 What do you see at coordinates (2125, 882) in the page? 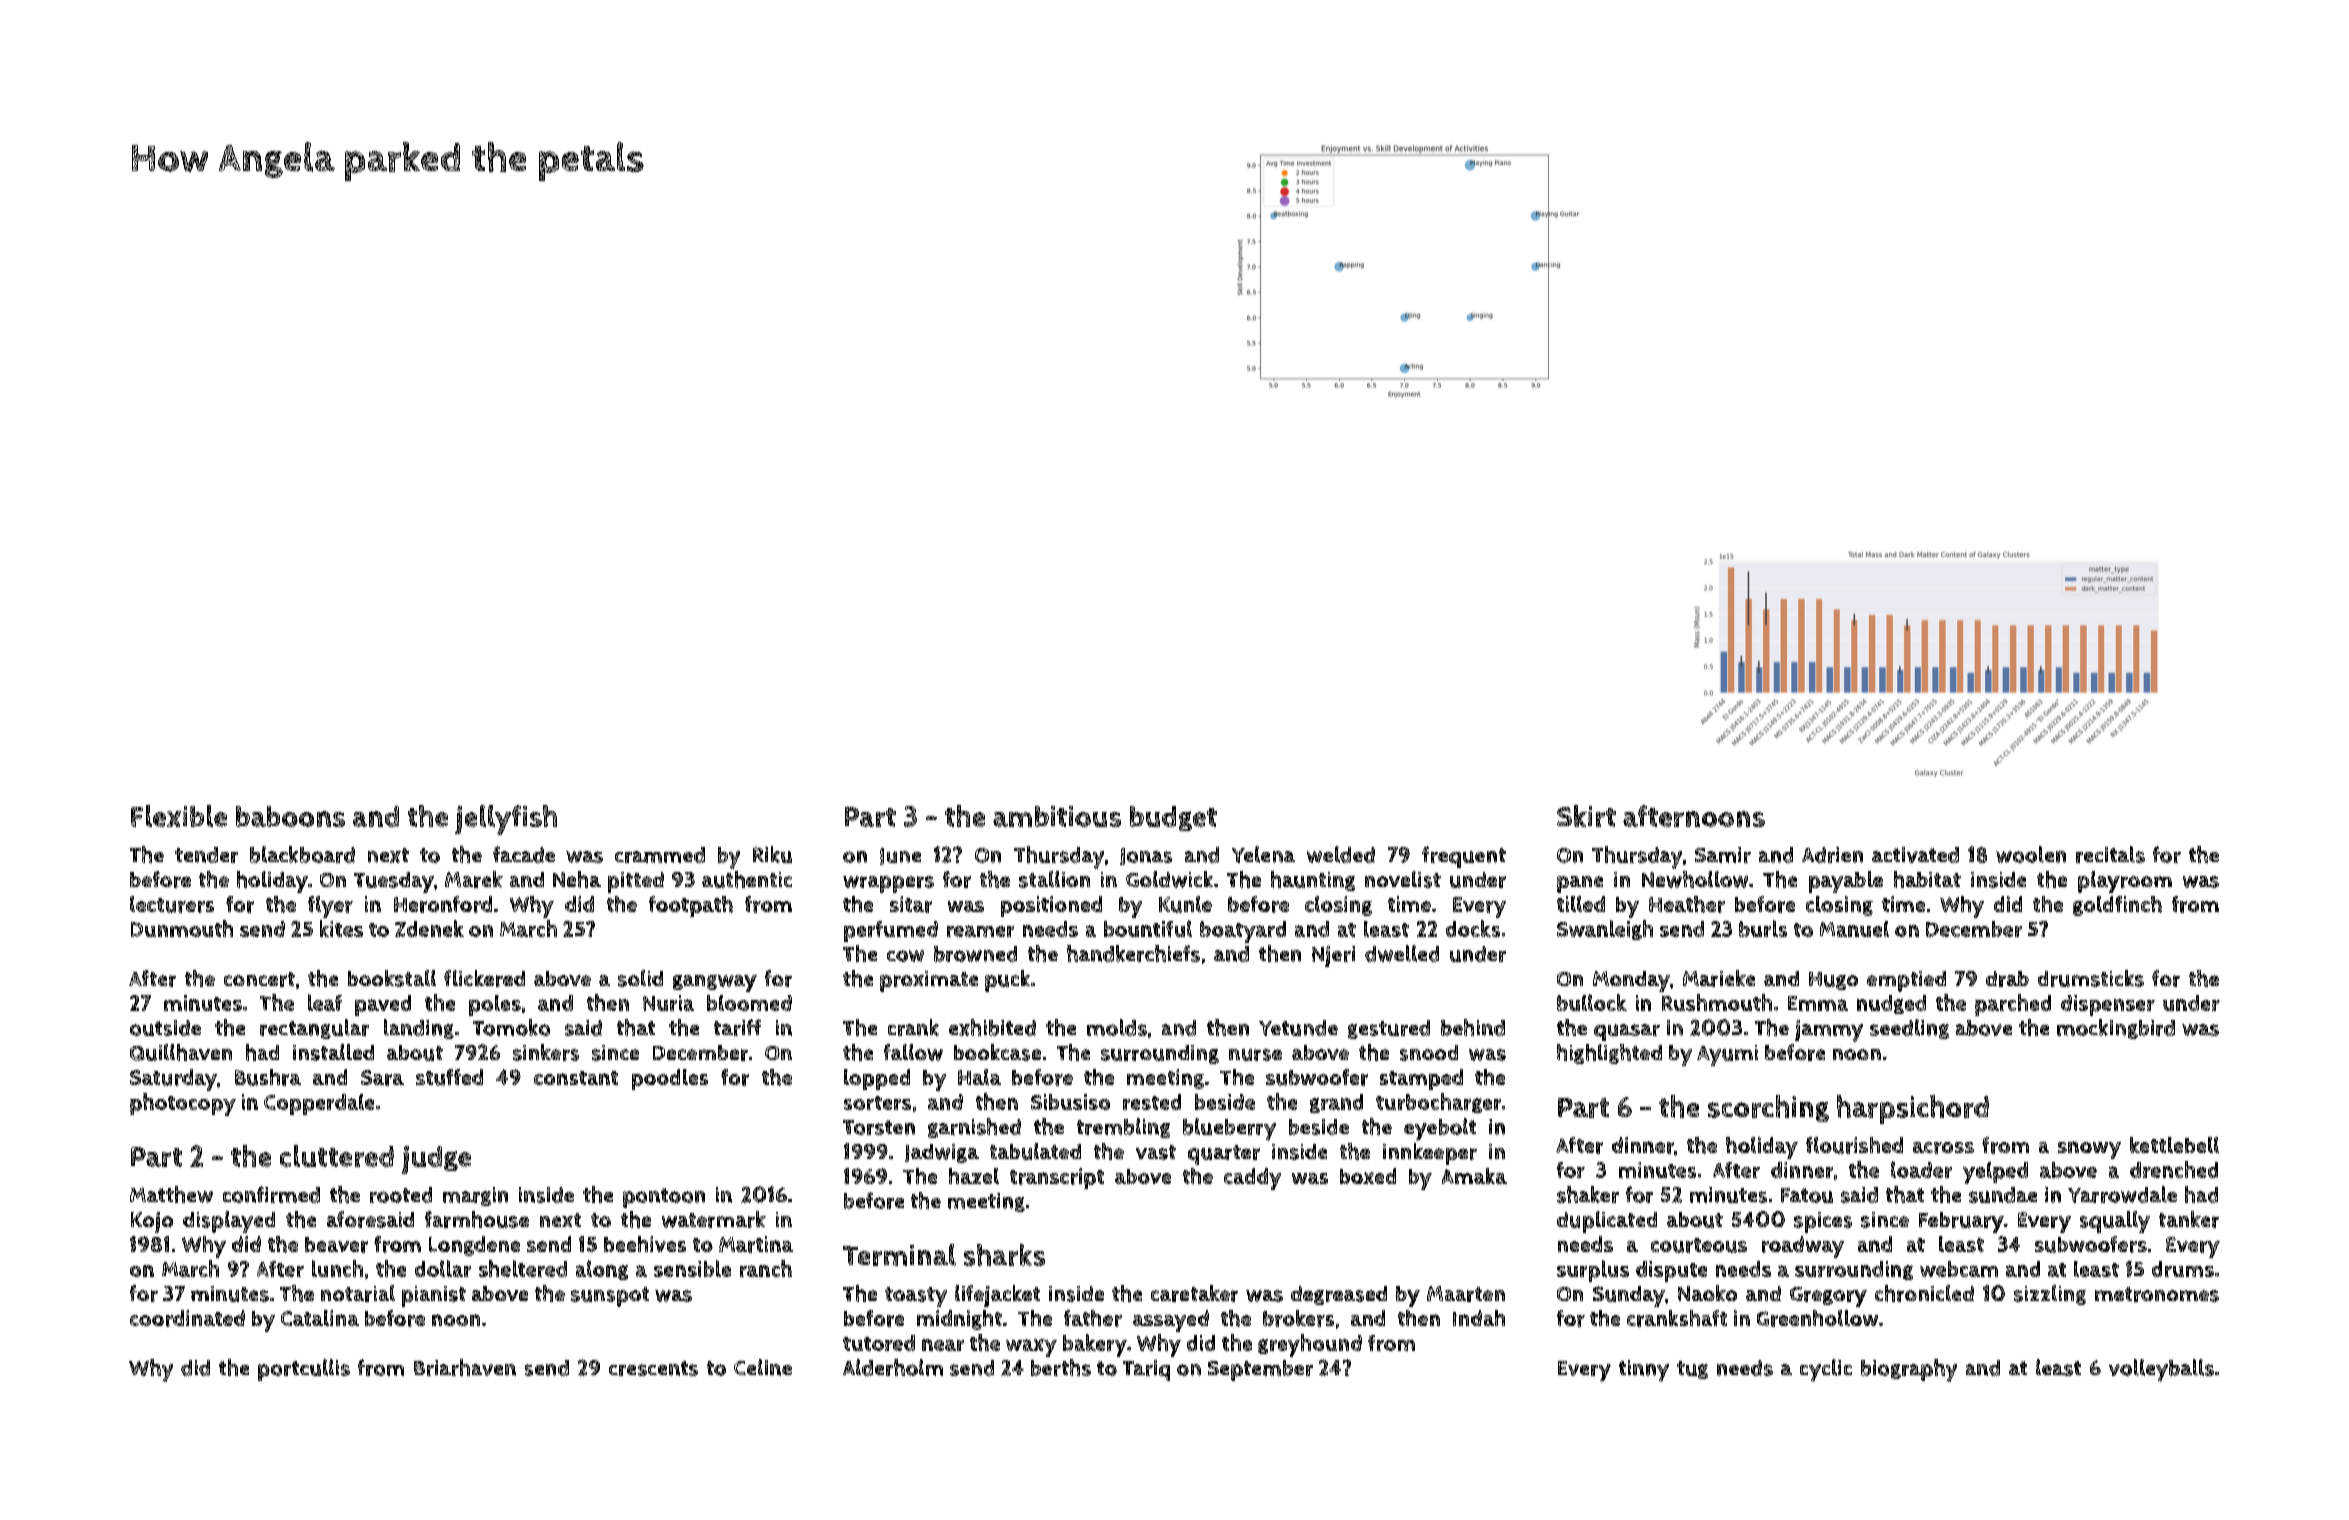
I see `playroom` at bounding box center [2125, 882].
